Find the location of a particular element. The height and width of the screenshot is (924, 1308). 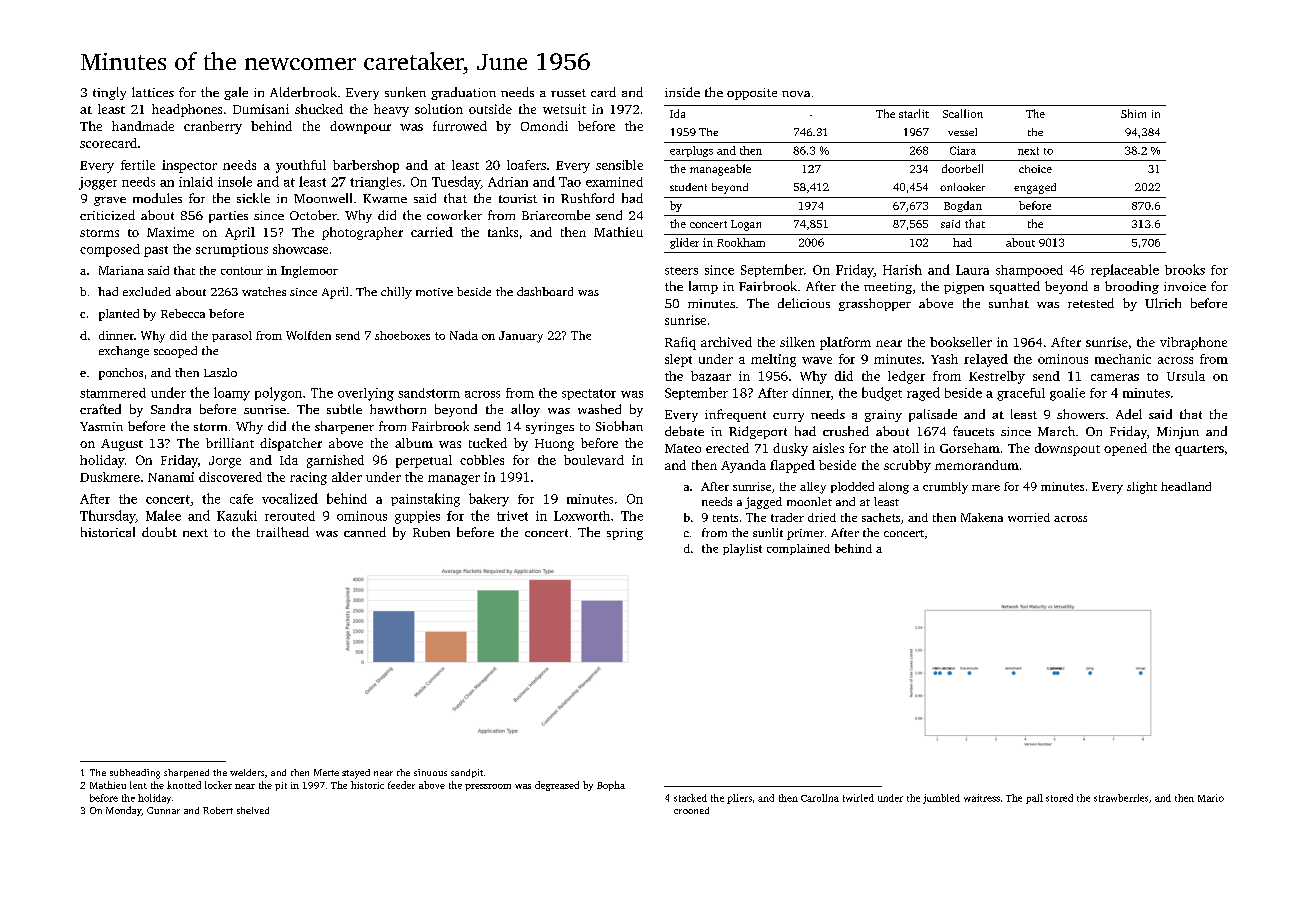

crooned is located at coordinates (691, 810).
